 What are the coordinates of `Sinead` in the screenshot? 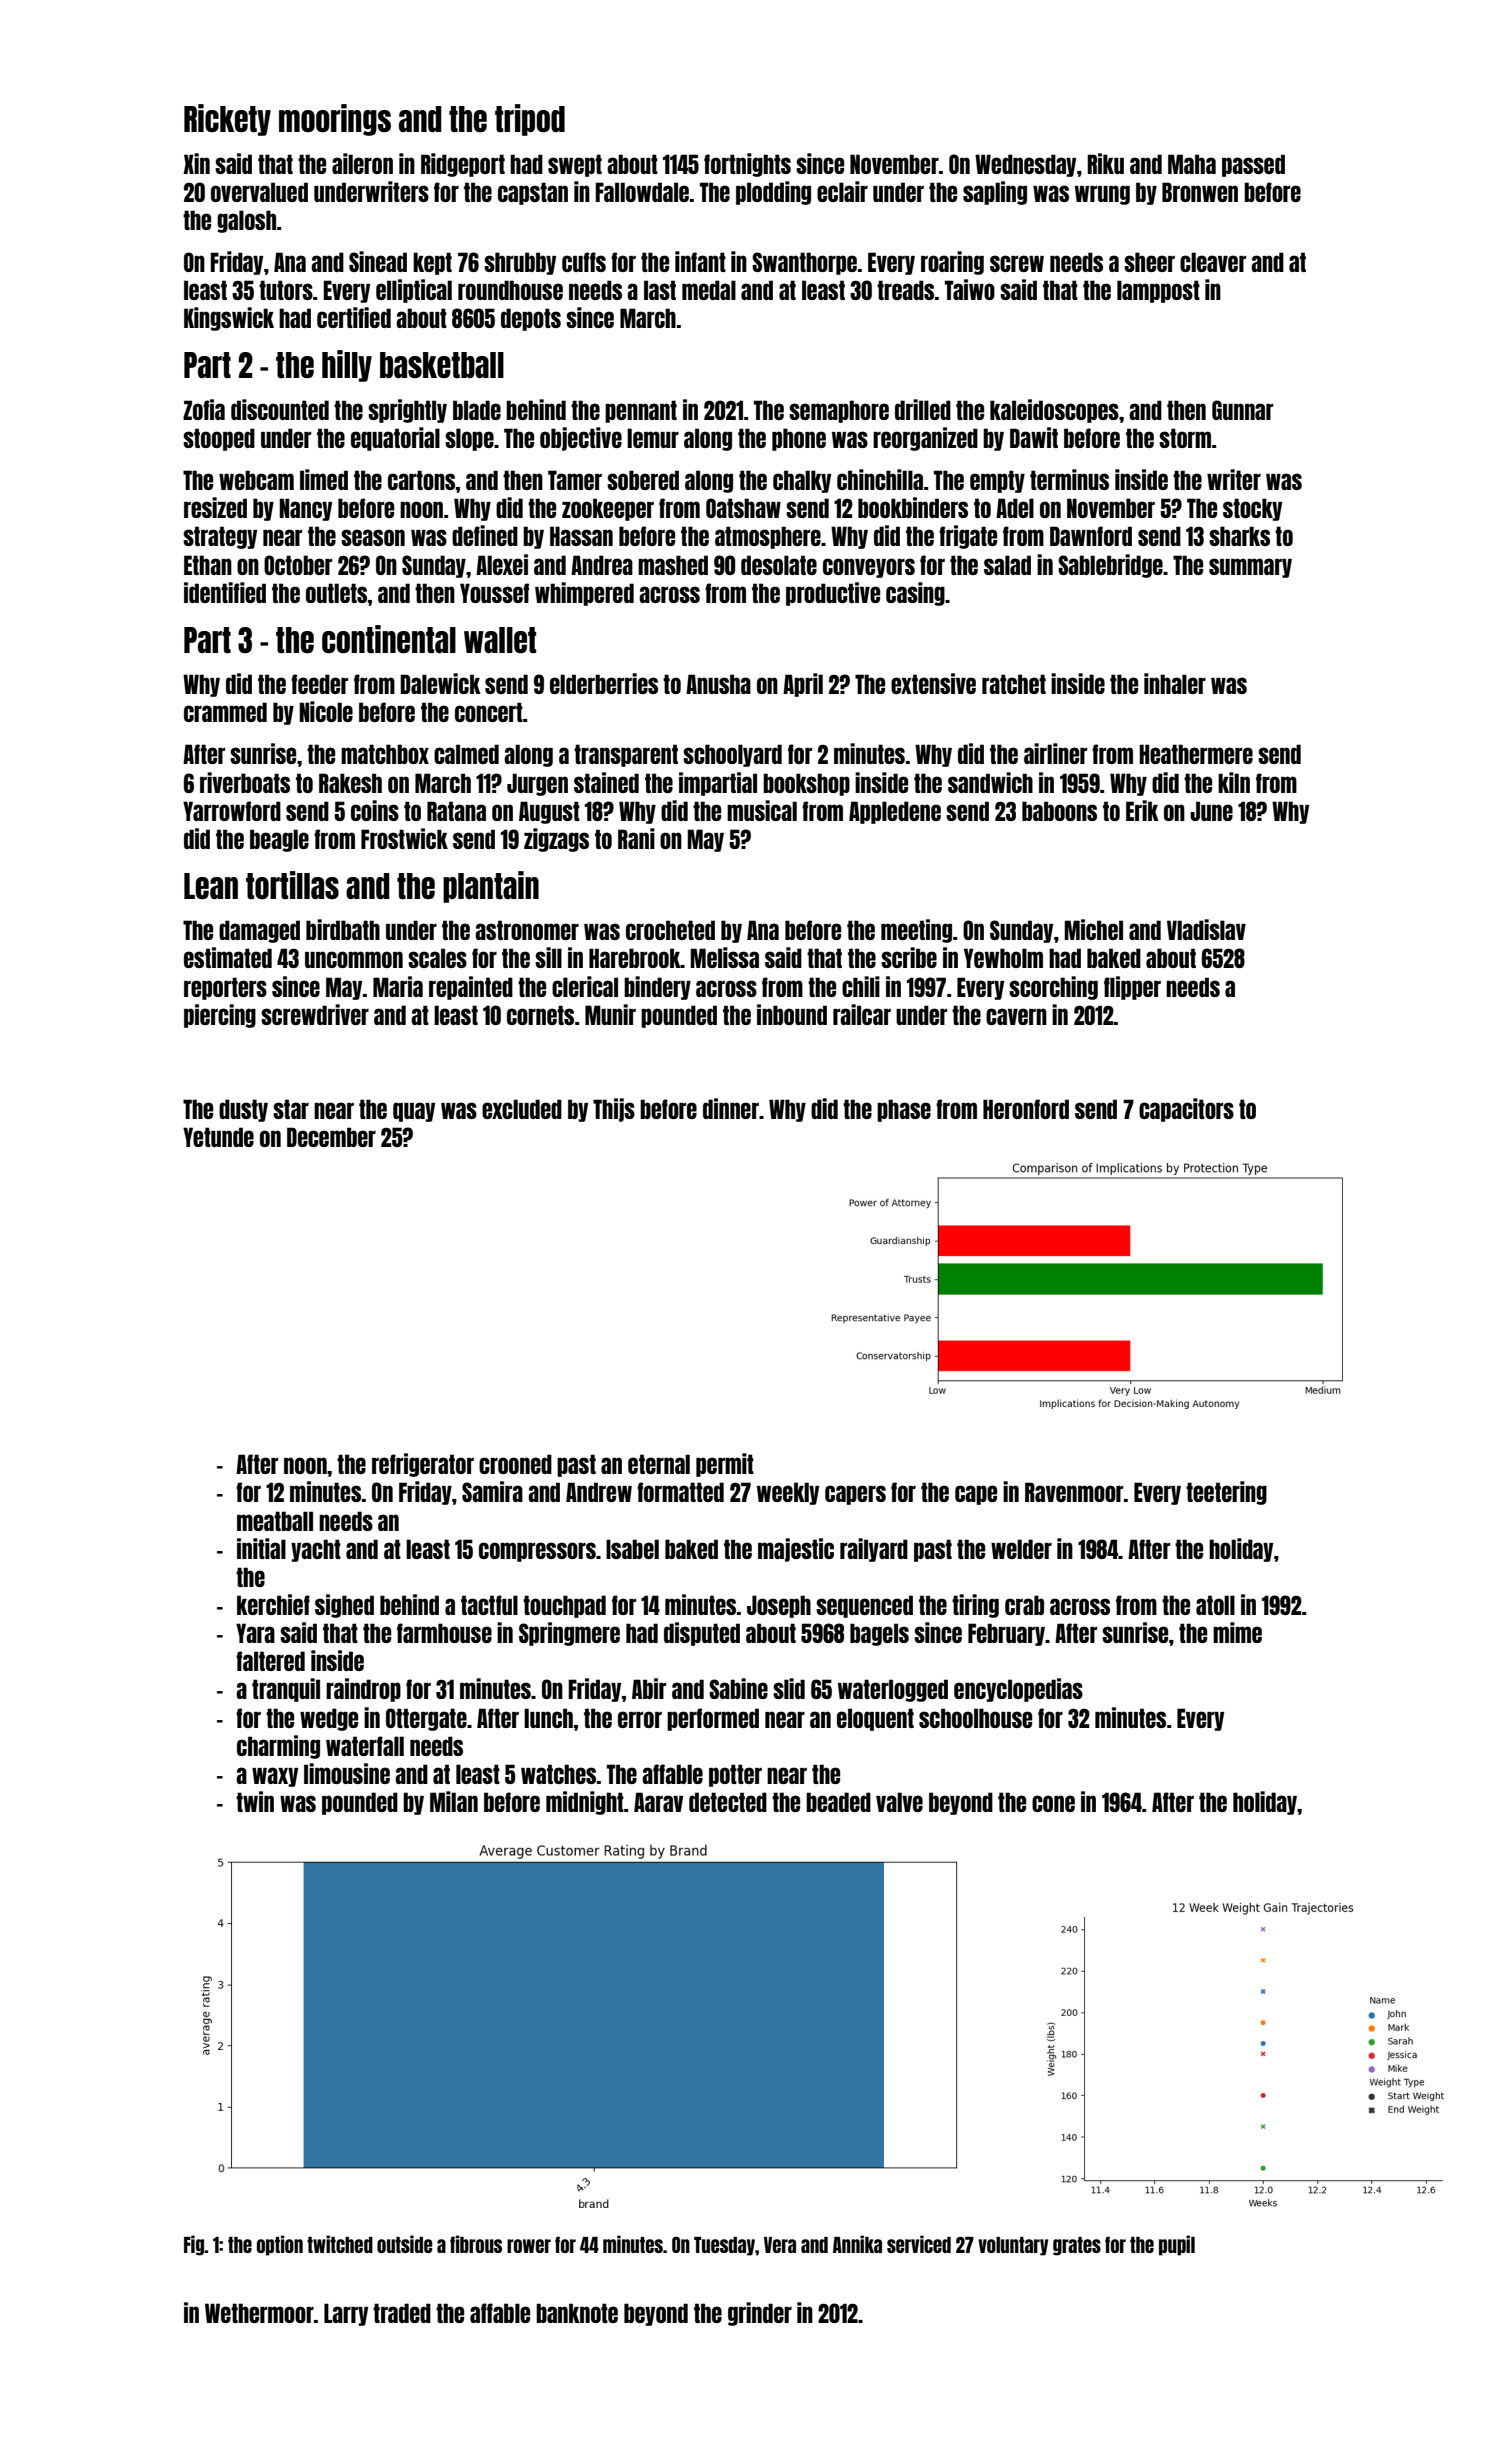 It's located at (378, 261).
